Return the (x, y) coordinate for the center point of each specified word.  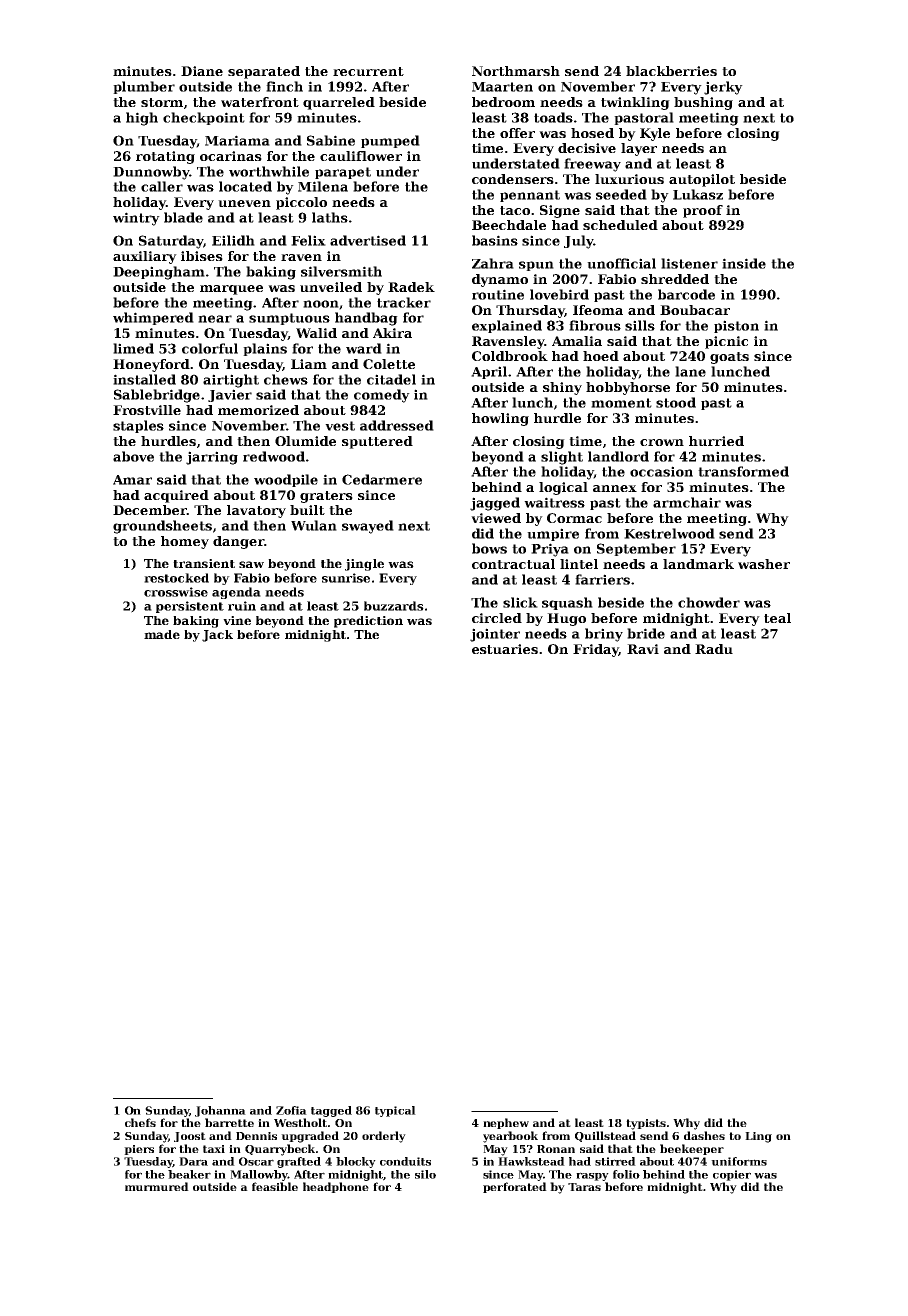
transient (204, 563)
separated (264, 72)
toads (553, 117)
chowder (709, 602)
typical (395, 1111)
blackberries (671, 71)
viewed (496, 518)
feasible (275, 1186)
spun (536, 266)
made (162, 634)
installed (144, 379)
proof (703, 211)
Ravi (643, 649)
